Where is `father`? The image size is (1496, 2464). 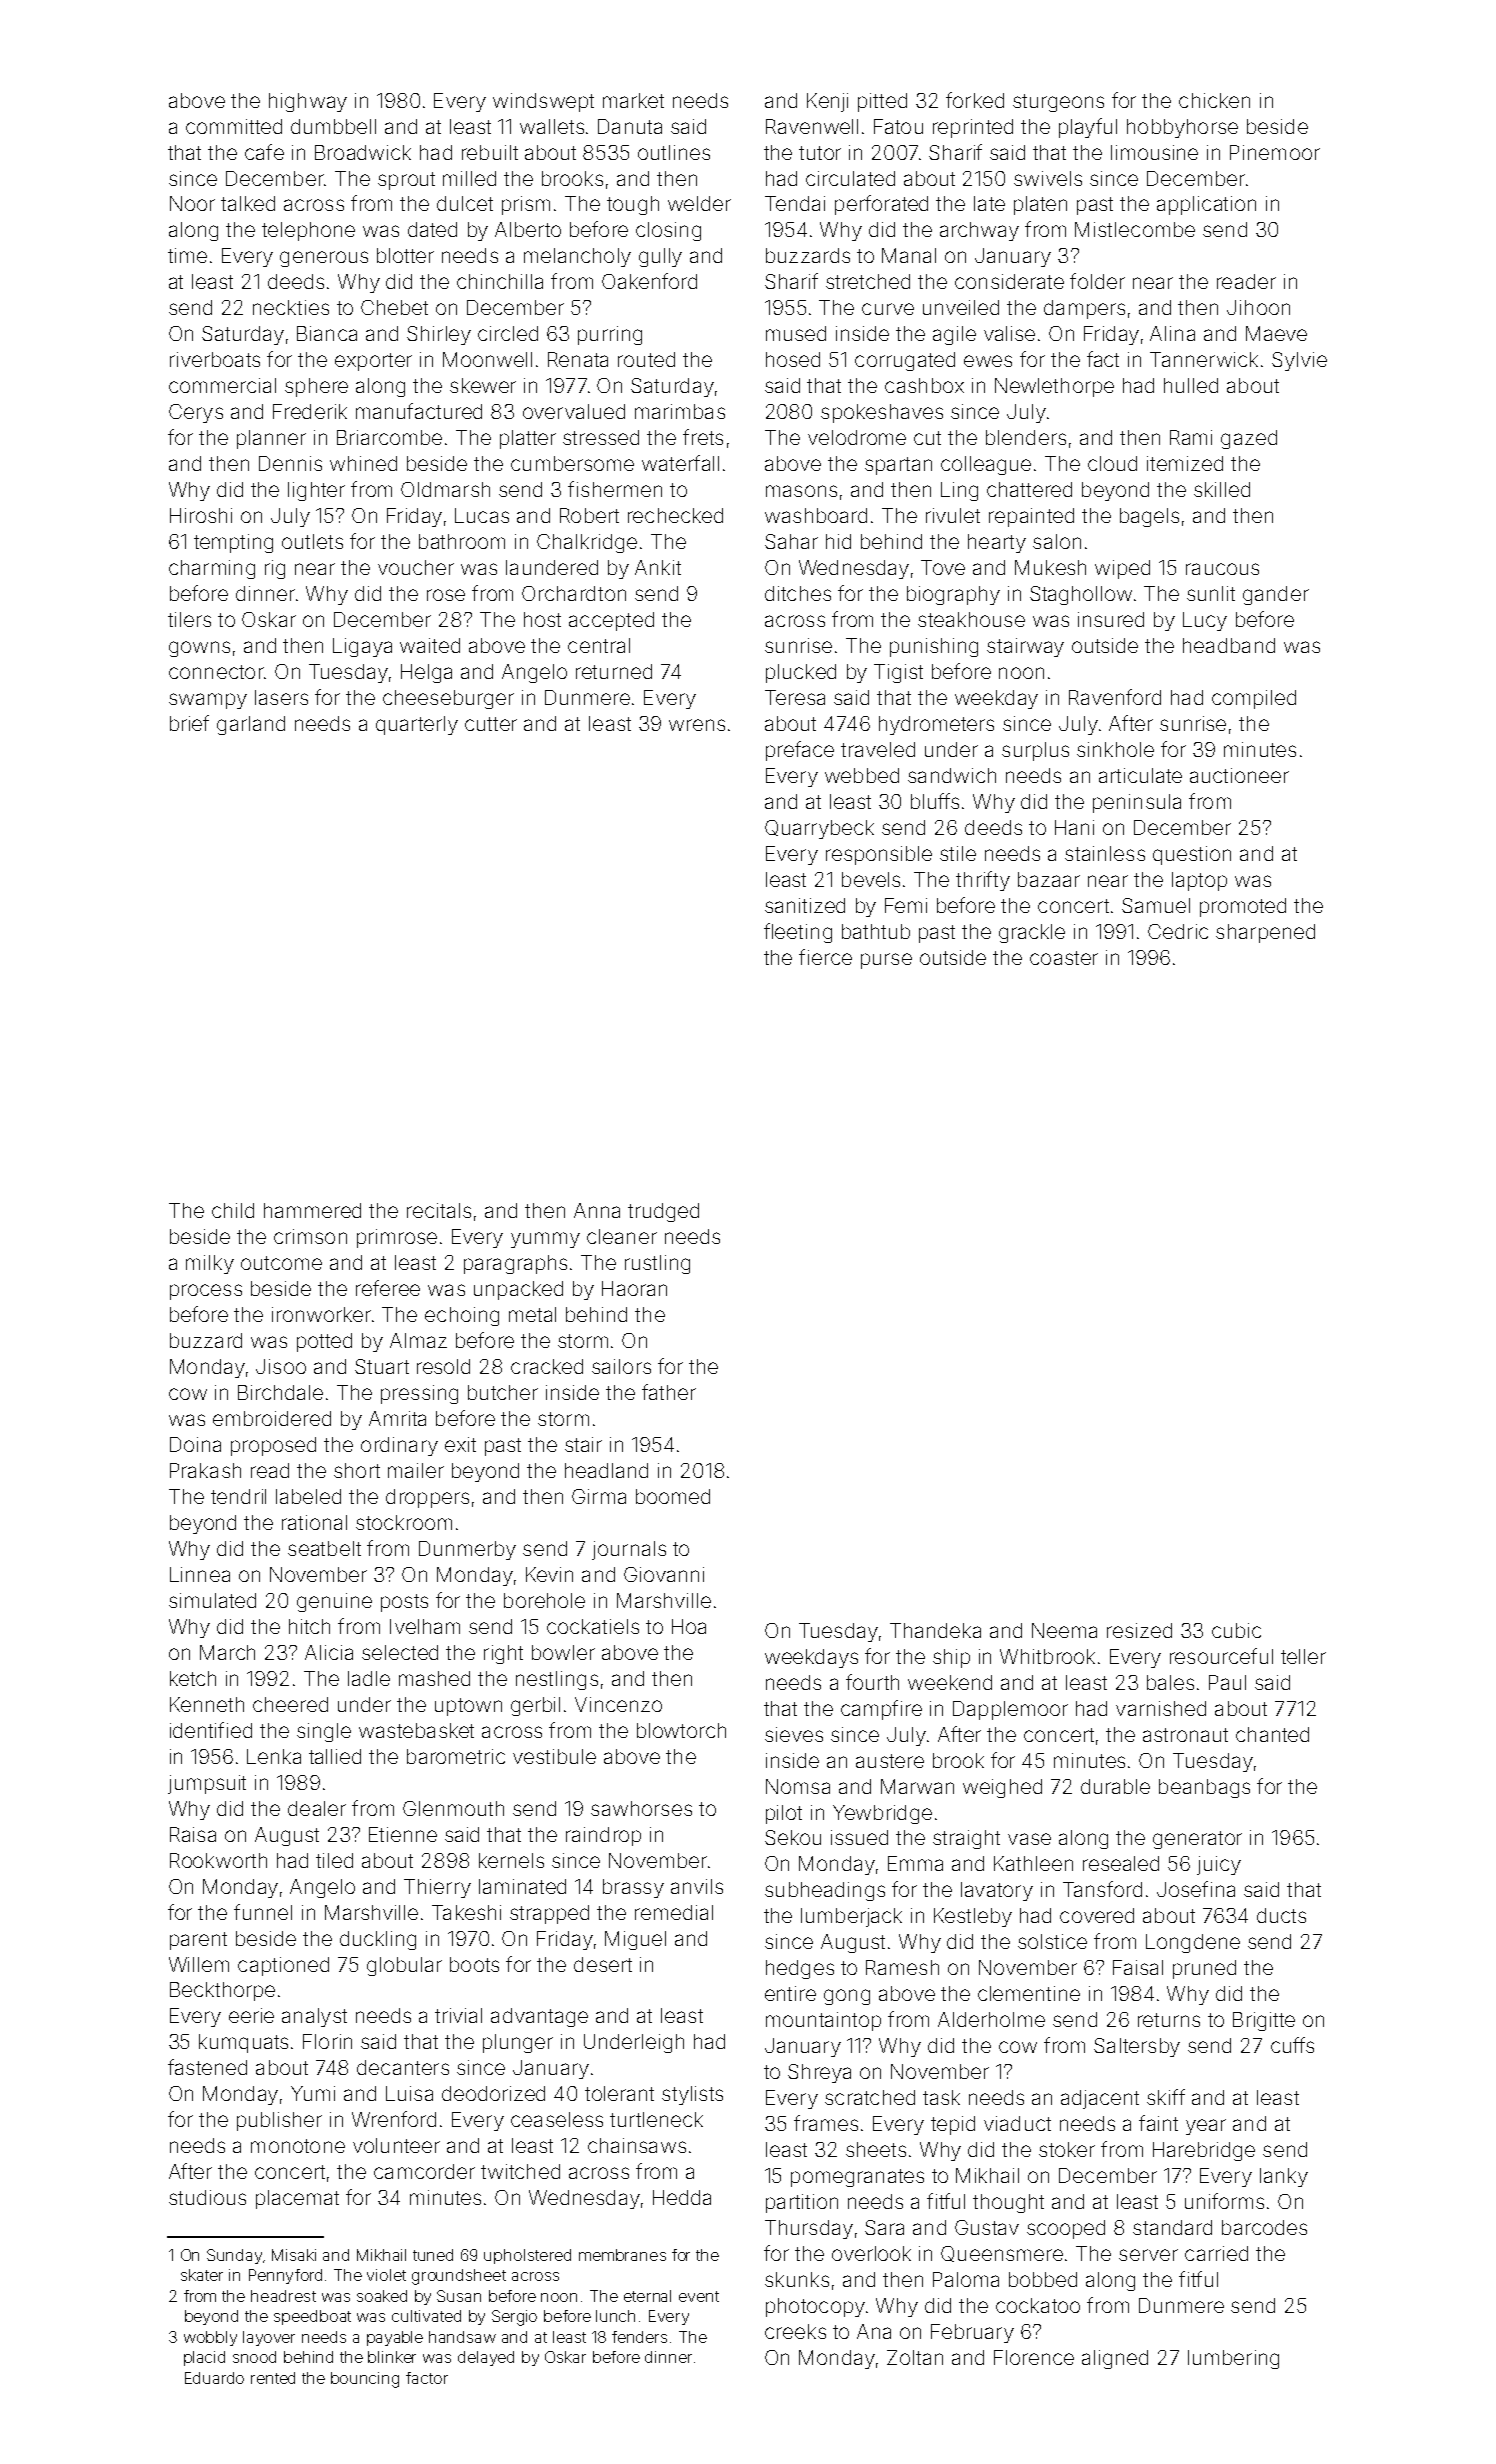
father is located at coordinates (669, 1392).
